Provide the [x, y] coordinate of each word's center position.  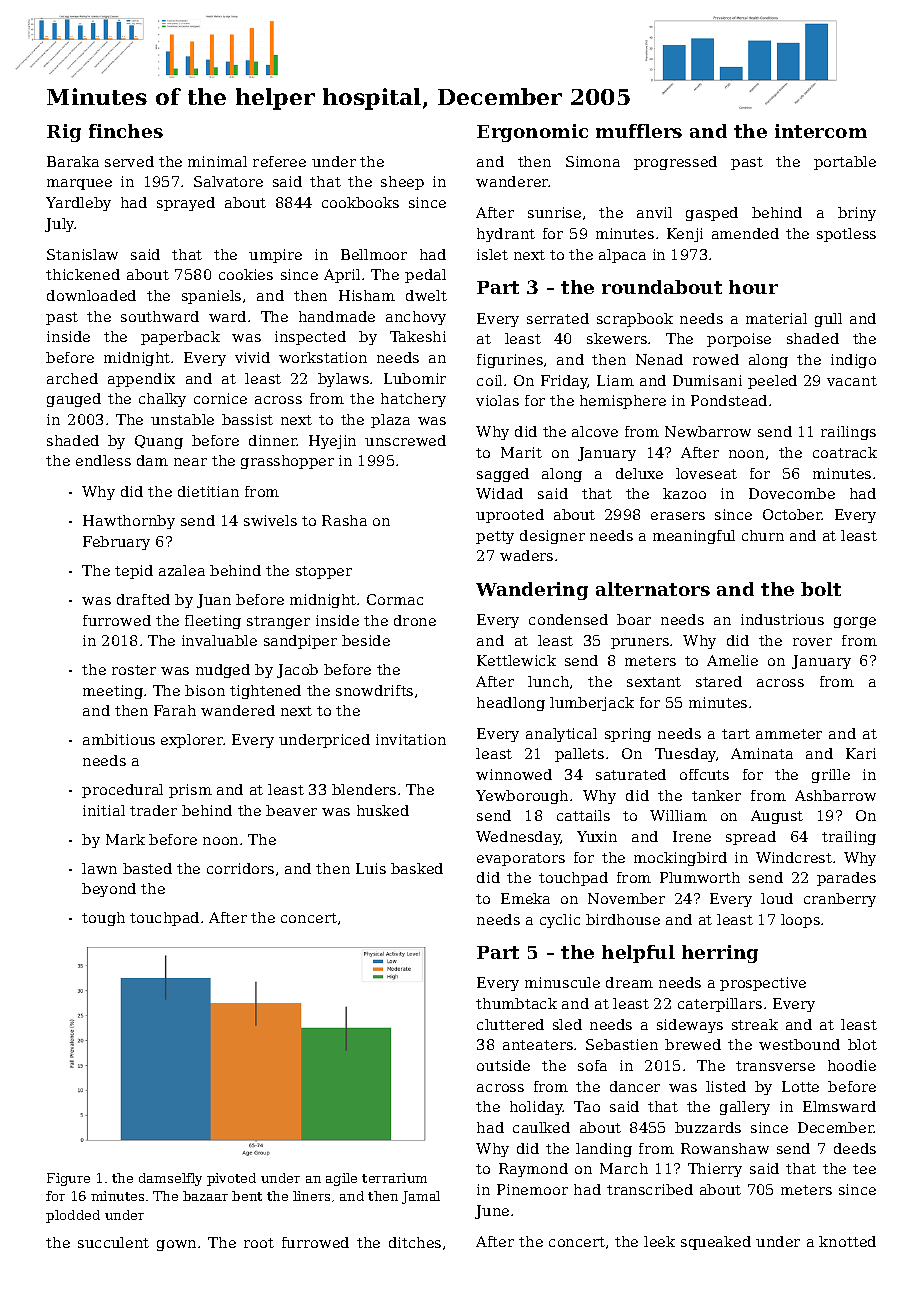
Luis [371, 868]
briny [857, 214]
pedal [425, 276]
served [129, 161]
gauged [74, 400]
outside [503, 1065]
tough [103, 919]
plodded [73, 1216]
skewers [617, 338]
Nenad [659, 359]
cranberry [840, 900]
